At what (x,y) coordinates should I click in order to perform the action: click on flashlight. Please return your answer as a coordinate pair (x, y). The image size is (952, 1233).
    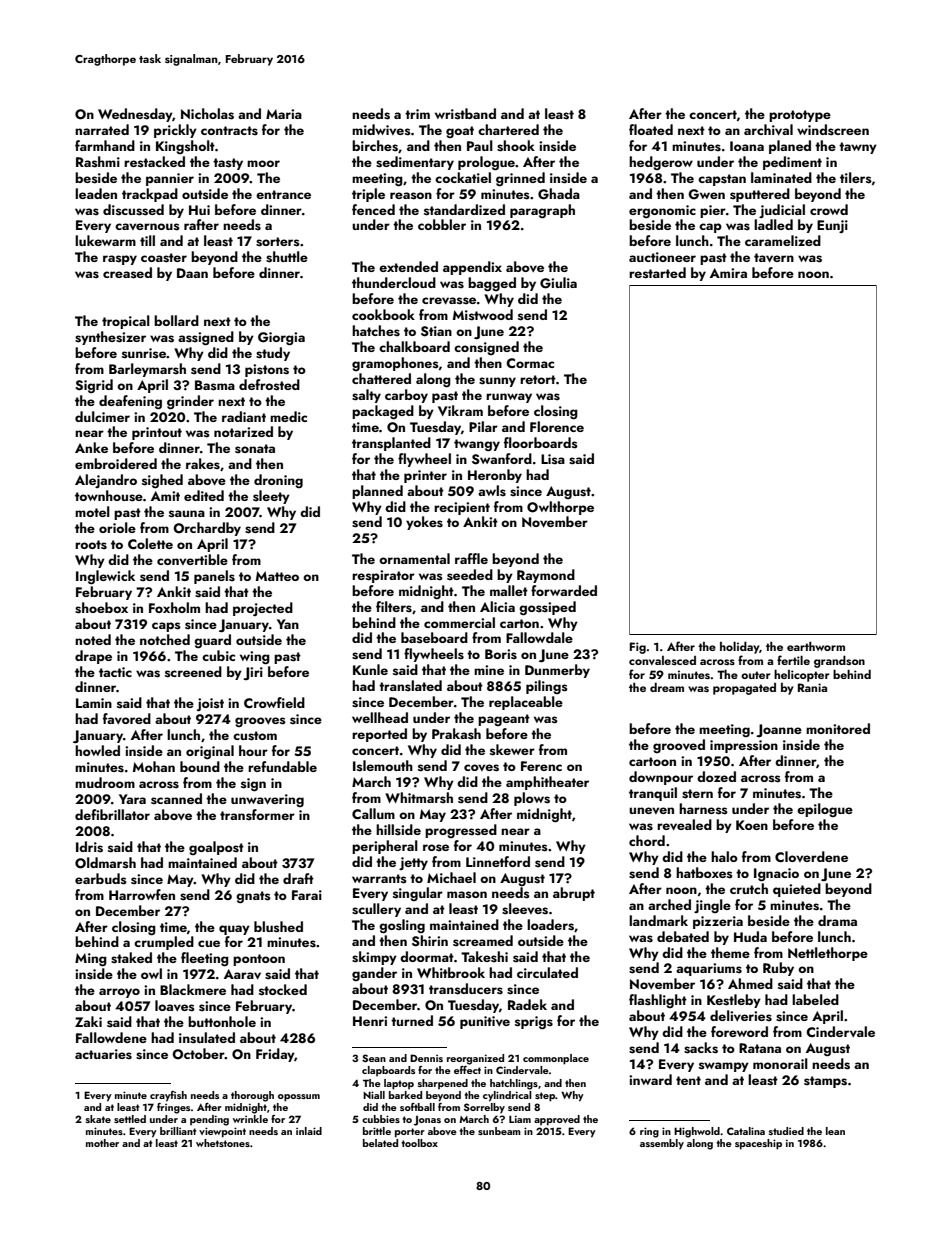
    Looking at the image, I should click on (658, 1001).
